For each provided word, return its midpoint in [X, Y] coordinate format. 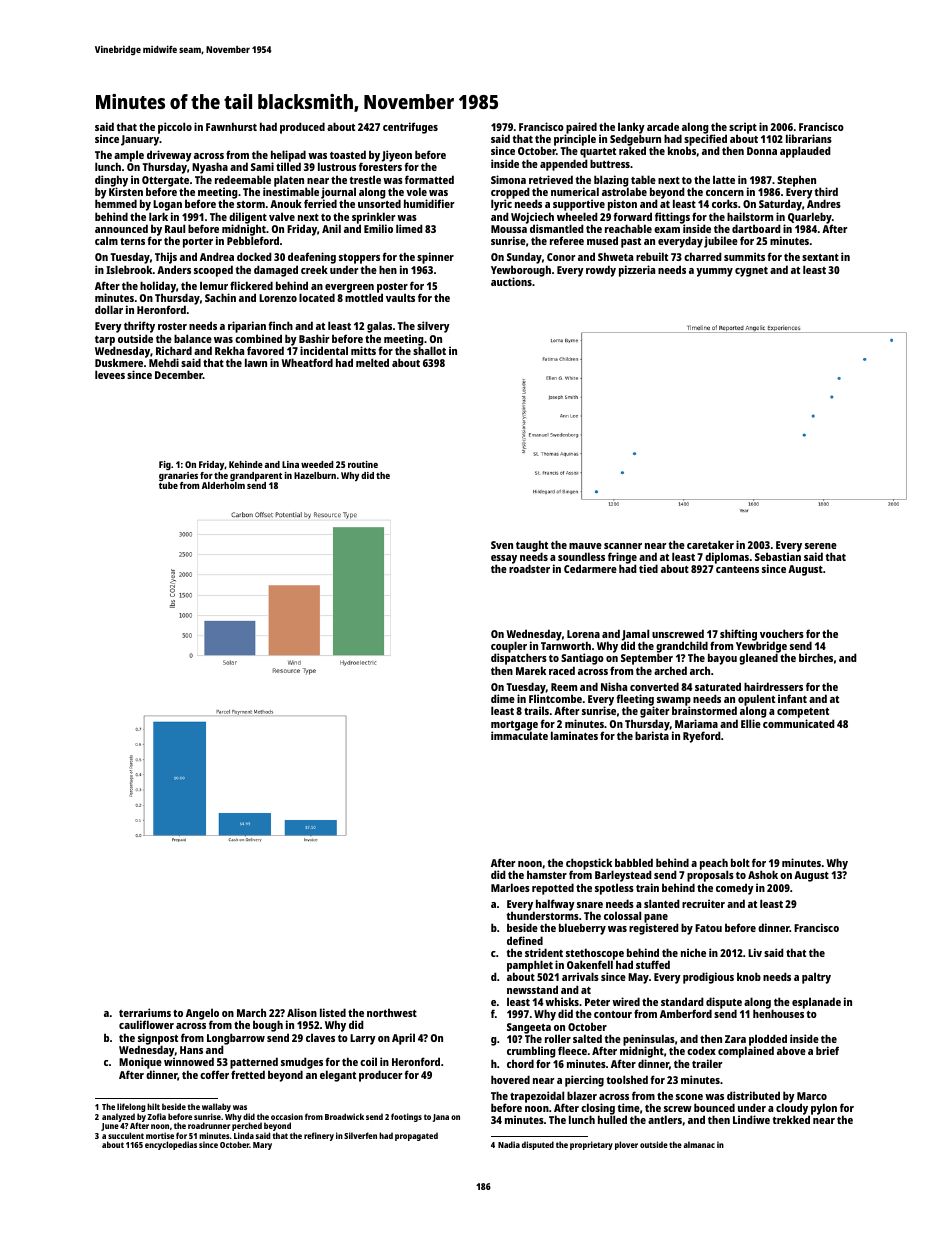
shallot [429, 350]
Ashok [763, 874]
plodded [768, 1040]
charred [703, 256]
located [317, 297]
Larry [363, 1039]
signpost [158, 1039]
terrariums [145, 1012]
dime [503, 698]
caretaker [710, 544]
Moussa [509, 229]
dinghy [111, 181]
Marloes [510, 887]
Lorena [583, 634]
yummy [714, 272]
